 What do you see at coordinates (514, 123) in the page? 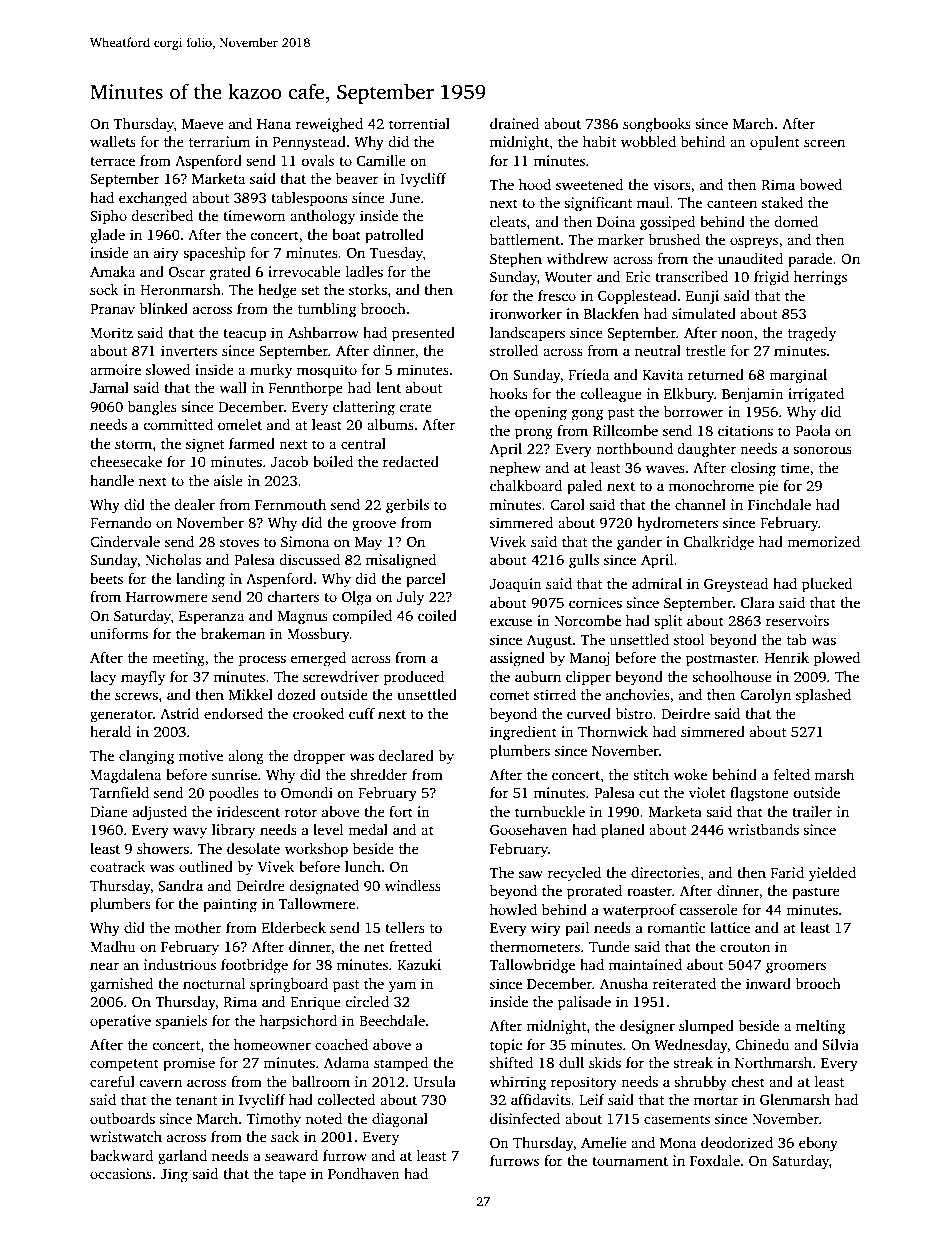
I see `drained` at bounding box center [514, 123].
